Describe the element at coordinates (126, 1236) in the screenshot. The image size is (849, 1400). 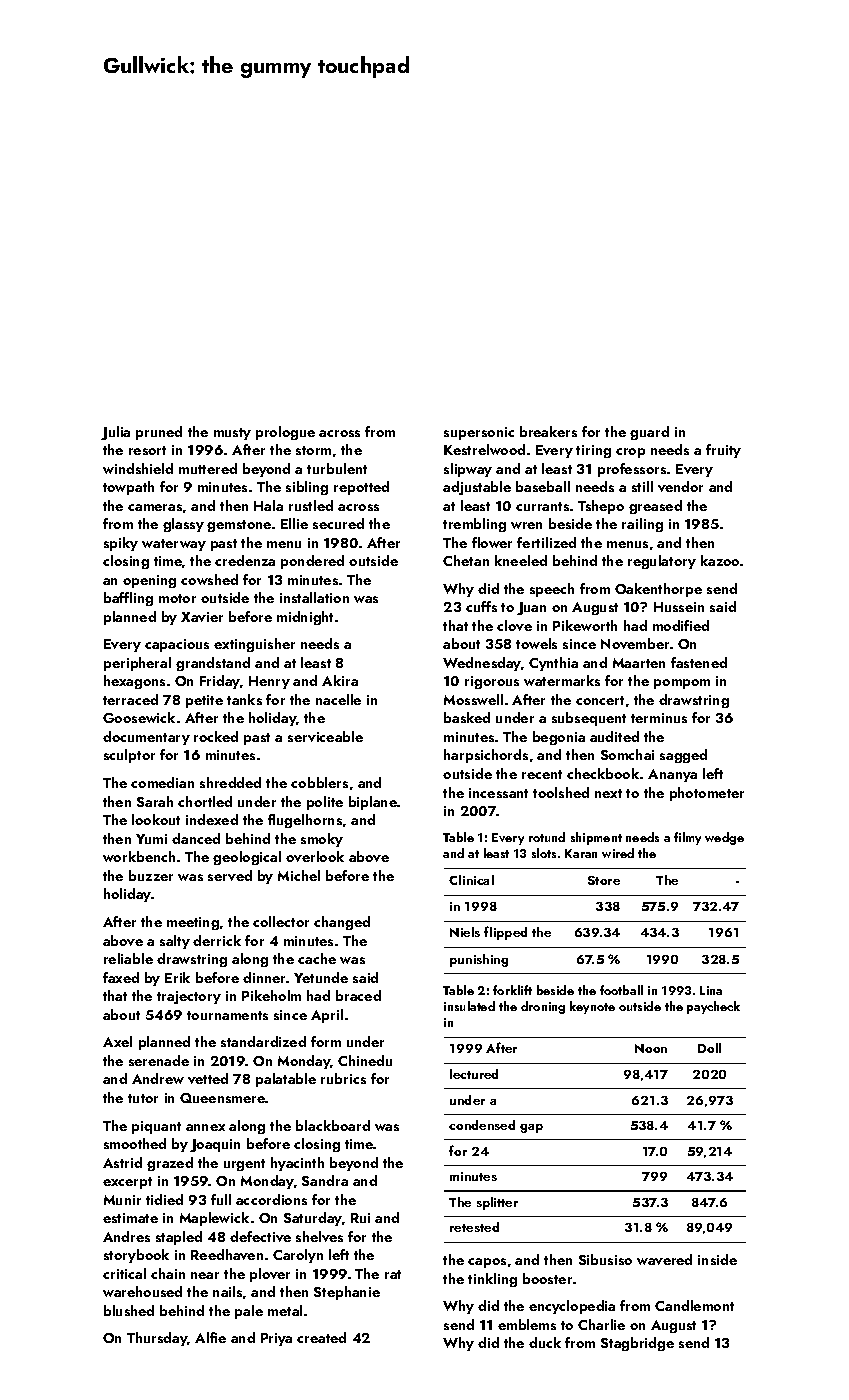
I see `Andres` at that location.
